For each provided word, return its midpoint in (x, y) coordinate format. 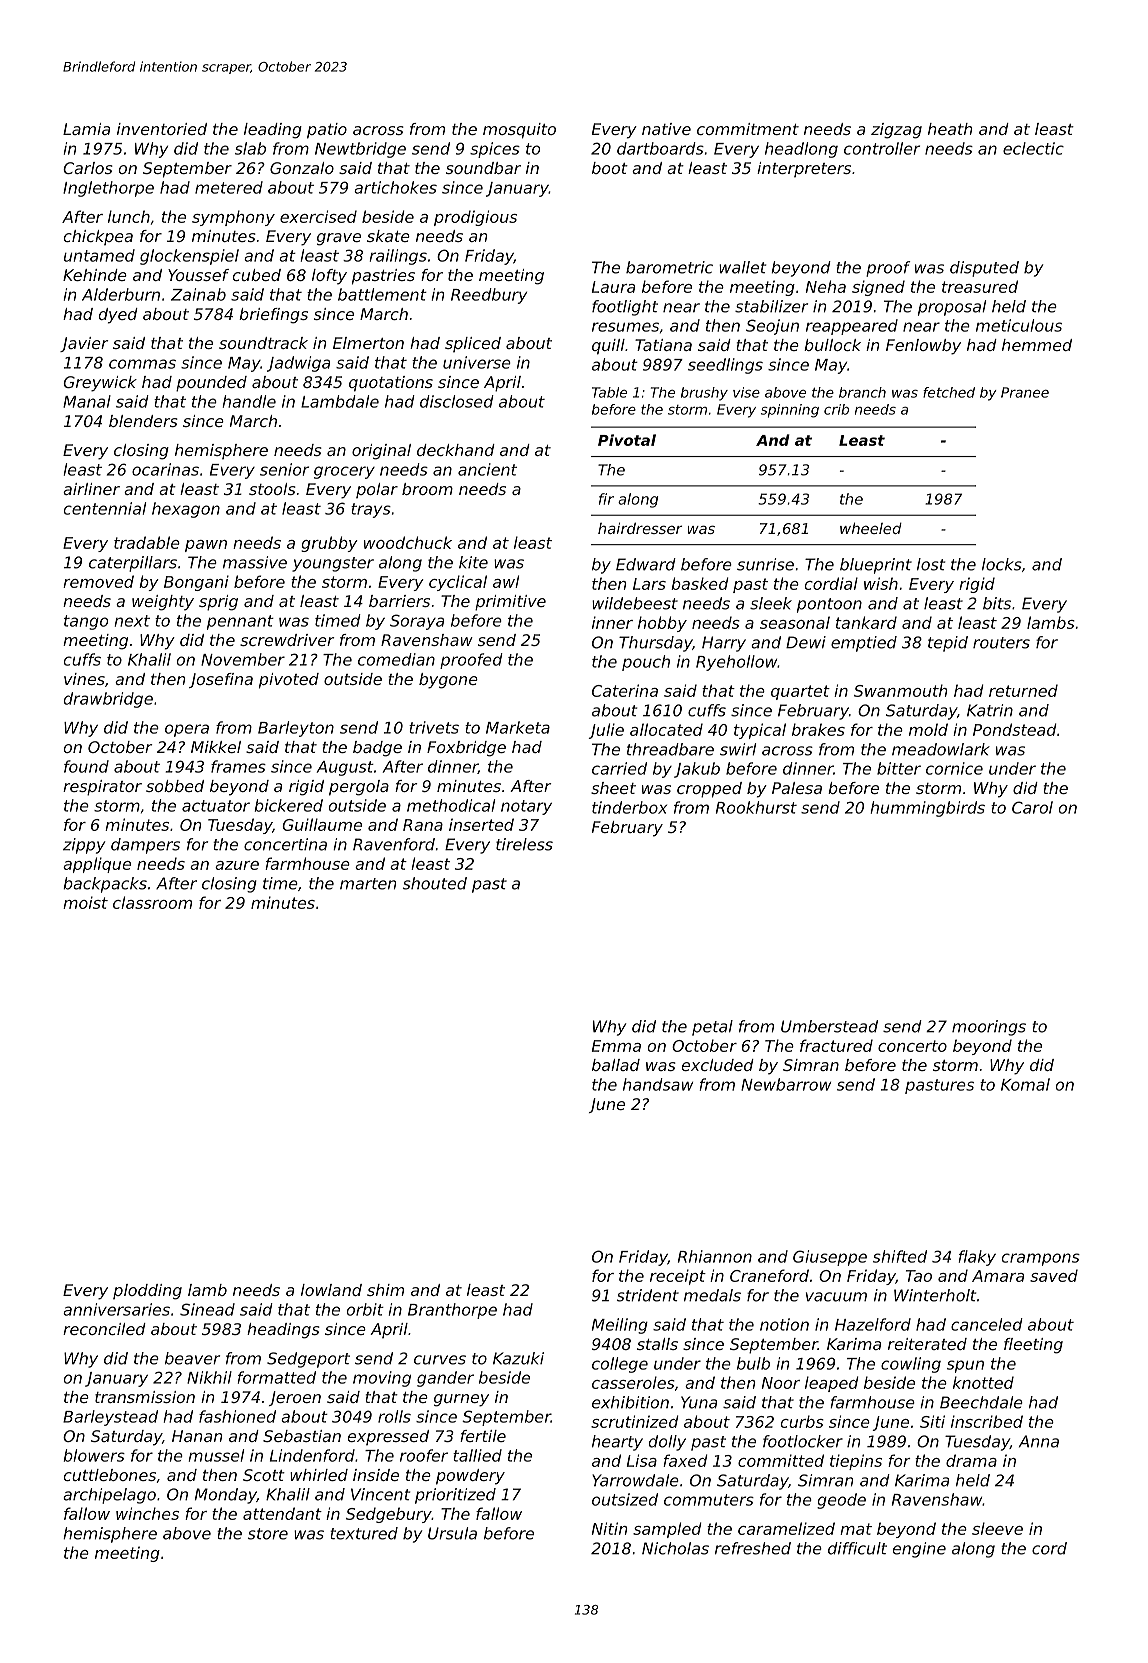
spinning (790, 411)
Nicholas (675, 1548)
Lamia (86, 129)
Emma (616, 1046)
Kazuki (518, 1358)
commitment (748, 129)
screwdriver (287, 640)
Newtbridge (360, 150)
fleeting (1033, 1346)
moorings (989, 1028)
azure (237, 865)
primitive (510, 603)
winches (147, 1513)
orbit (365, 1309)
